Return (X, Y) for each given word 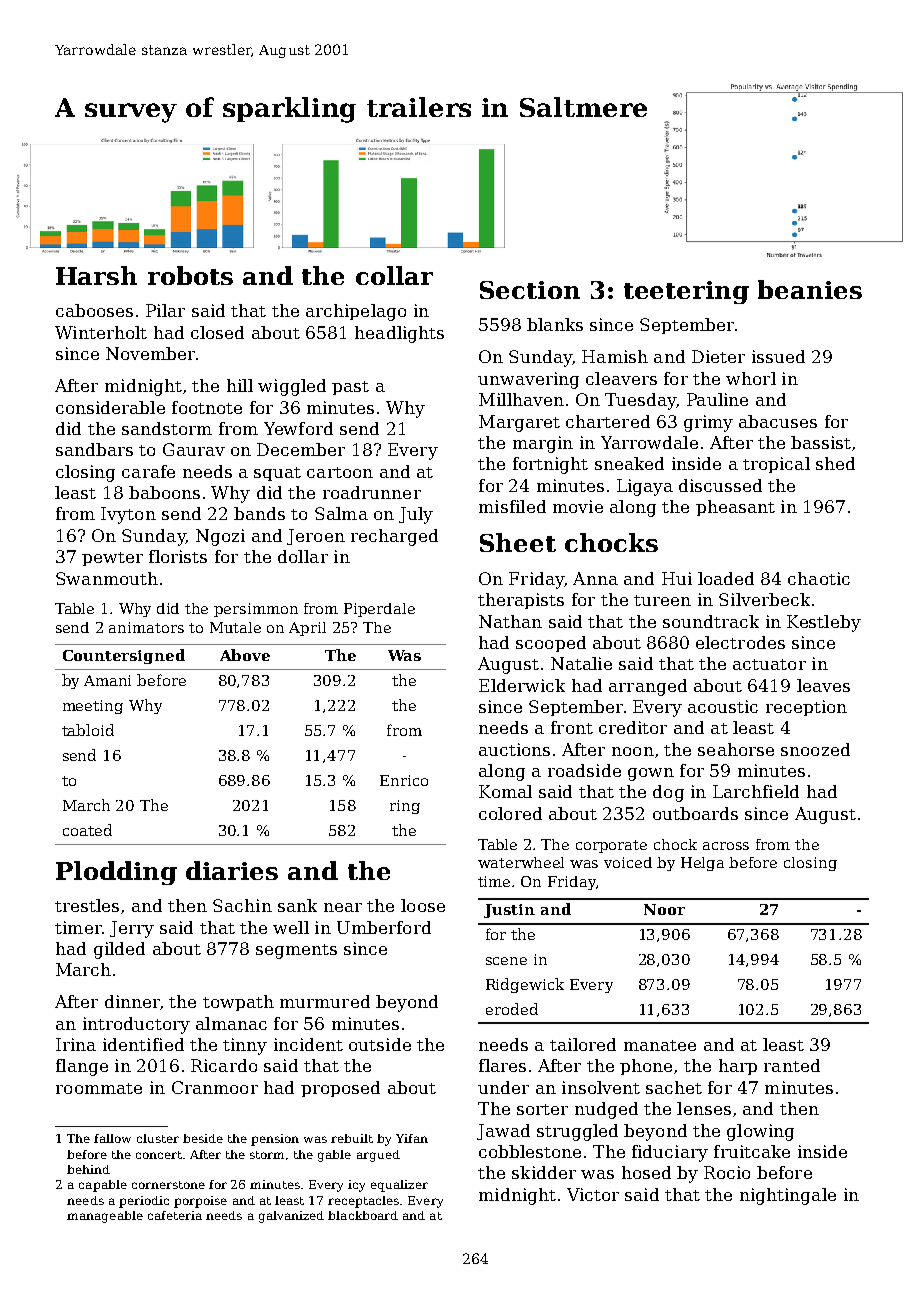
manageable (105, 1217)
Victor (593, 1194)
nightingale (788, 1196)
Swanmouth (107, 578)
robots (190, 275)
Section (530, 290)
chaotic (819, 578)
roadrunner (372, 492)
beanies (810, 289)
